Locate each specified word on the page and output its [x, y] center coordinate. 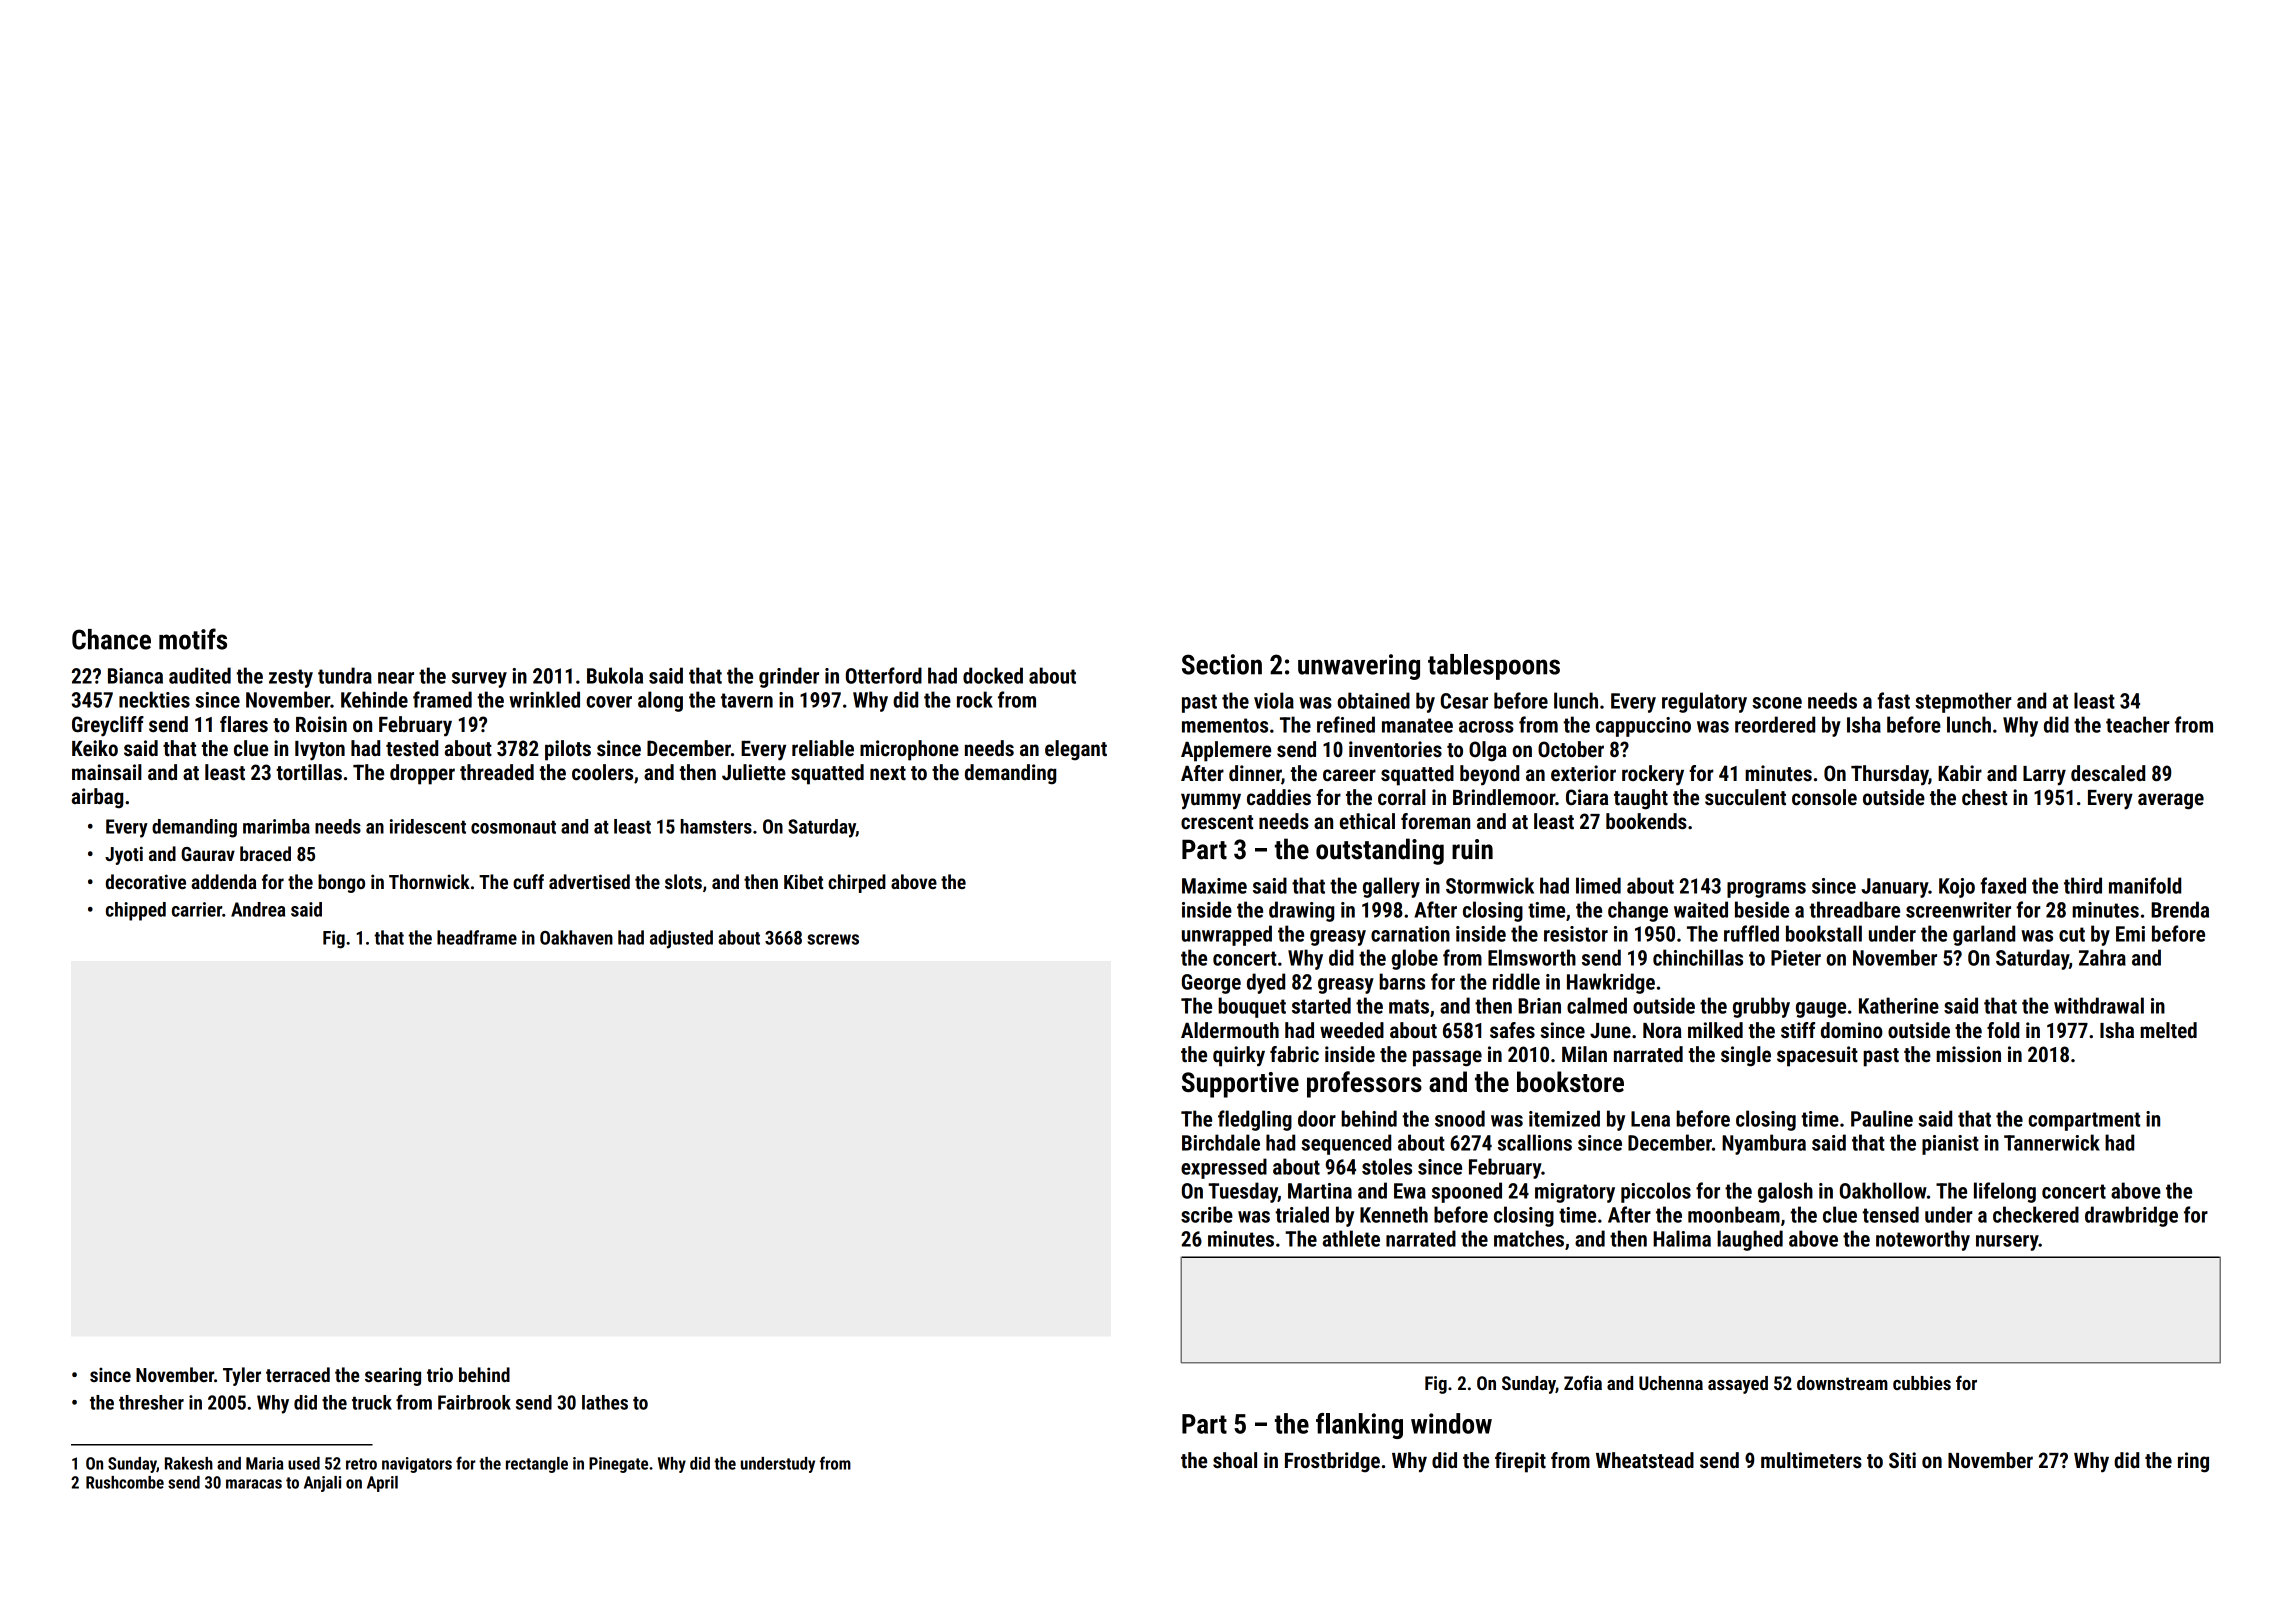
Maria [264, 1463]
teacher [2137, 724]
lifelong [2005, 1192]
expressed [1224, 1168]
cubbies [1922, 1383]
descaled [2108, 773]
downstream [1842, 1383]
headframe [477, 937]
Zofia [1583, 1382]
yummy [1211, 801]
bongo [341, 883]
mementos [1225, 725]
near [396, 678]
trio [440, 1374]
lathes [605, 1402]
